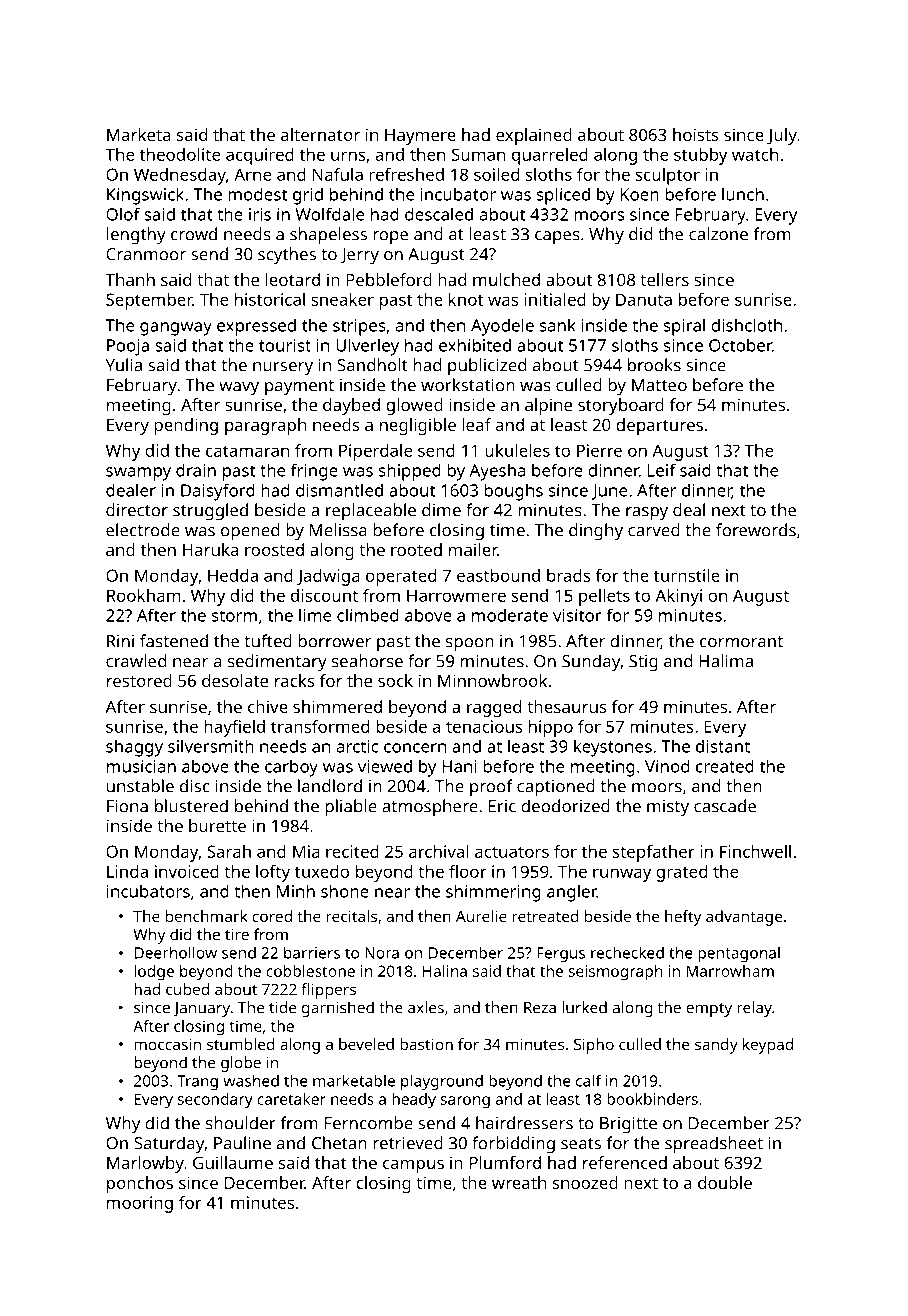 The width and height of the document is (908, 1316). What do you see at coordinates (468, 871) in the document?
I see `floor` at bounding box center [468, 871].
